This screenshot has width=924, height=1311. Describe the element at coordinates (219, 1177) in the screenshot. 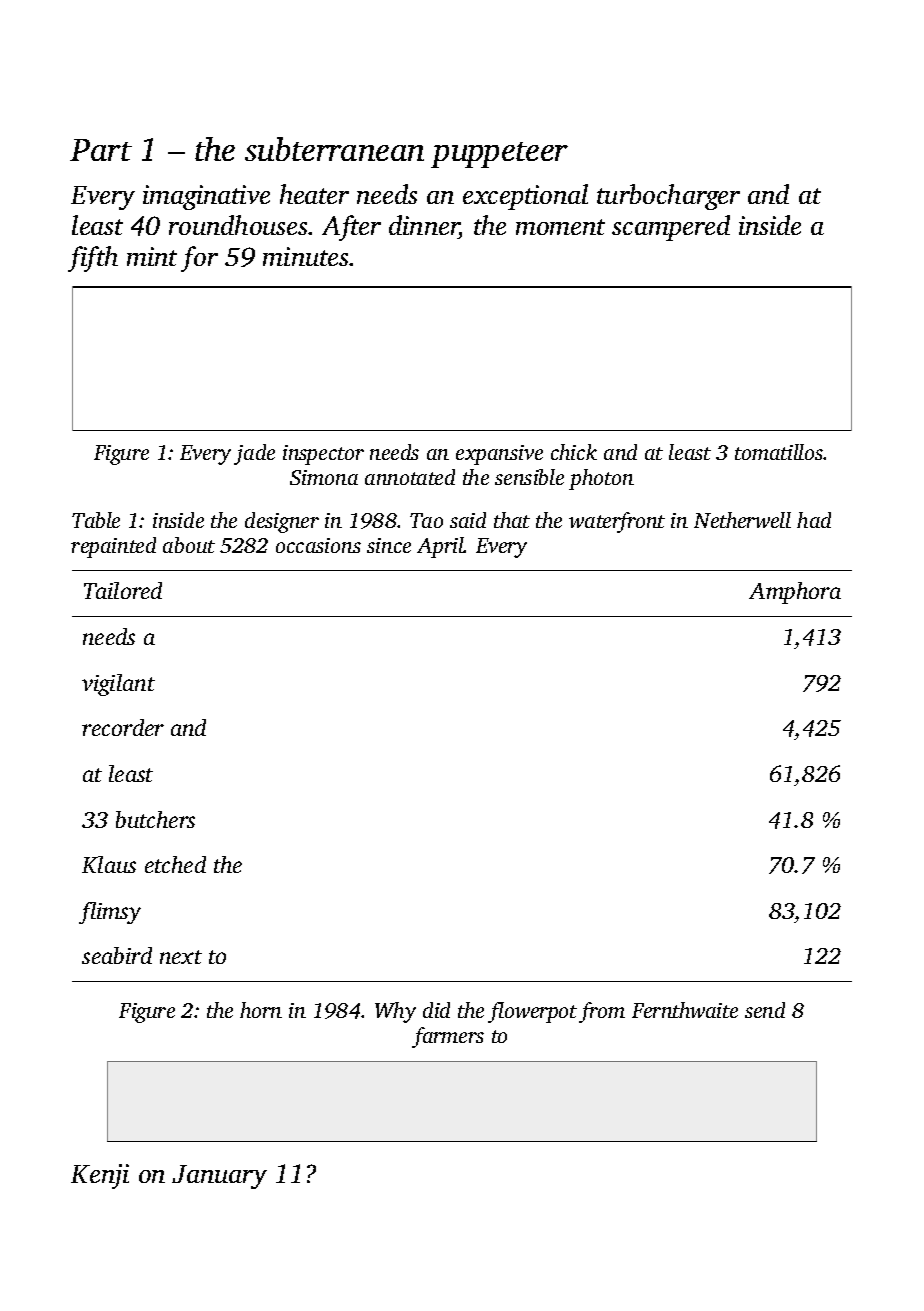

I see `January` at that location.
